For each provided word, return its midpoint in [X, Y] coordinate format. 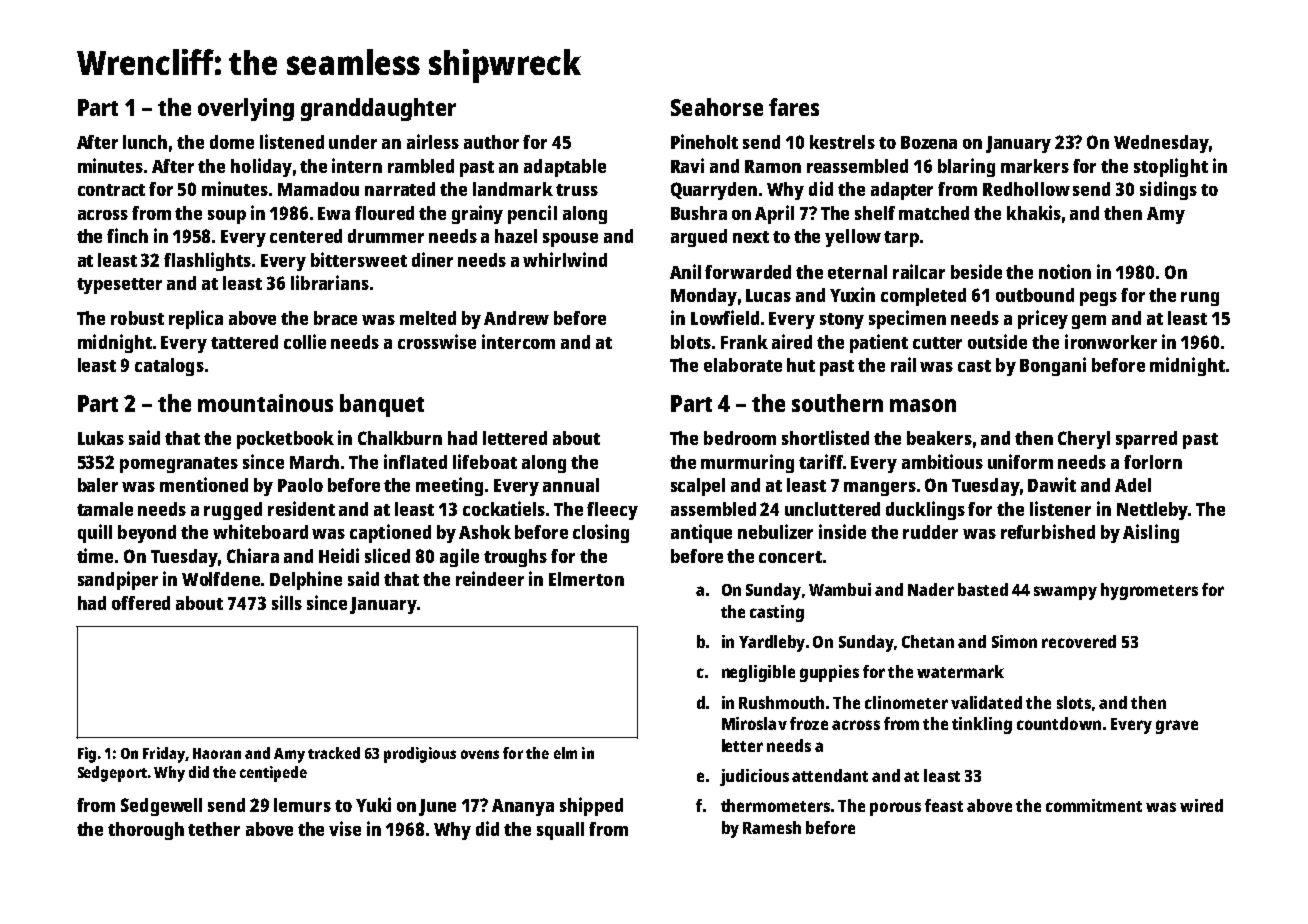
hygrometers [1149, 591]
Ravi [687, 165]
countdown [1059, 723]
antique [701, 533]
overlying [246, 109]
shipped [591, 806]
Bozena [929, 142]
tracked [334, 753]
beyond [147, 534]
